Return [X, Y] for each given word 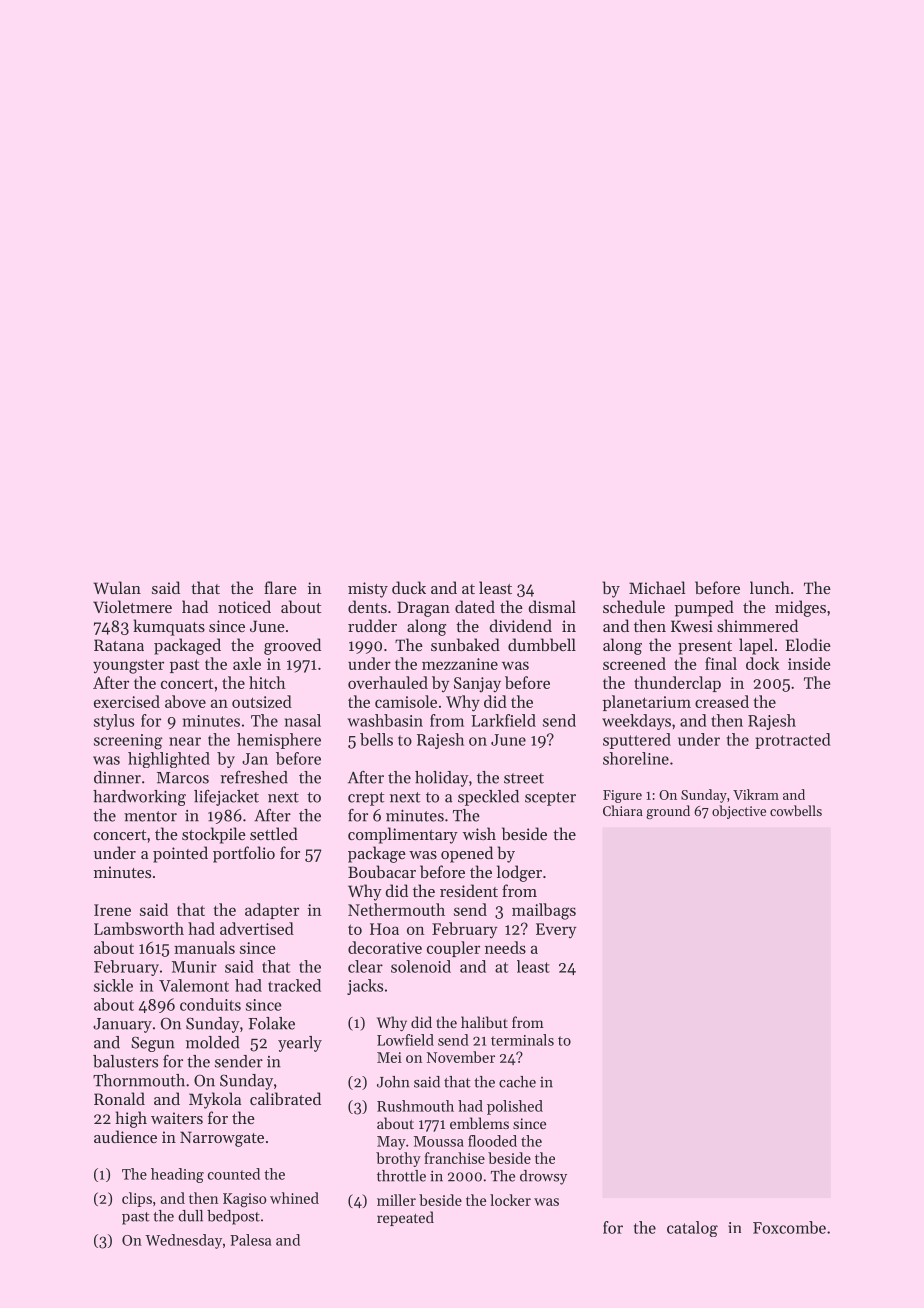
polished [515, 1107]
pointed [180, 854]
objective [739, 812]
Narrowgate [222, 1139]
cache [517, 1082]
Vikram [756, 794]
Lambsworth [139, 928]
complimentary [403, 835]
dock [762, 663]
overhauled [388, 682]
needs [505, 947]
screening [128, 742]
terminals [522, 1040]
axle [247, 663]
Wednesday [183, 1241]
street [524, 778]
